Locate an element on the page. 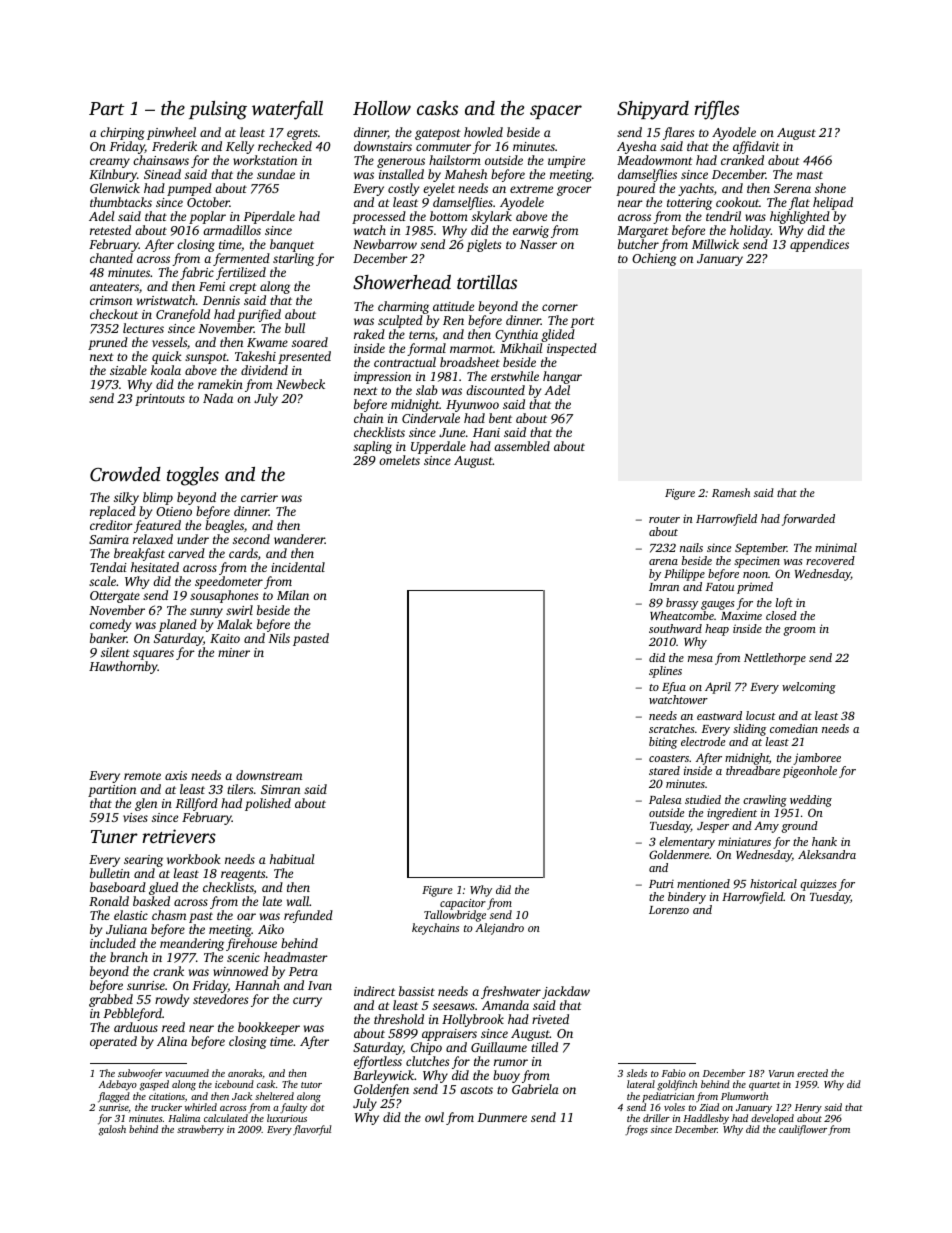 Image resolution: width=952 pixels, height=1233 pixels. raked is located at coordinates (369, 334).
